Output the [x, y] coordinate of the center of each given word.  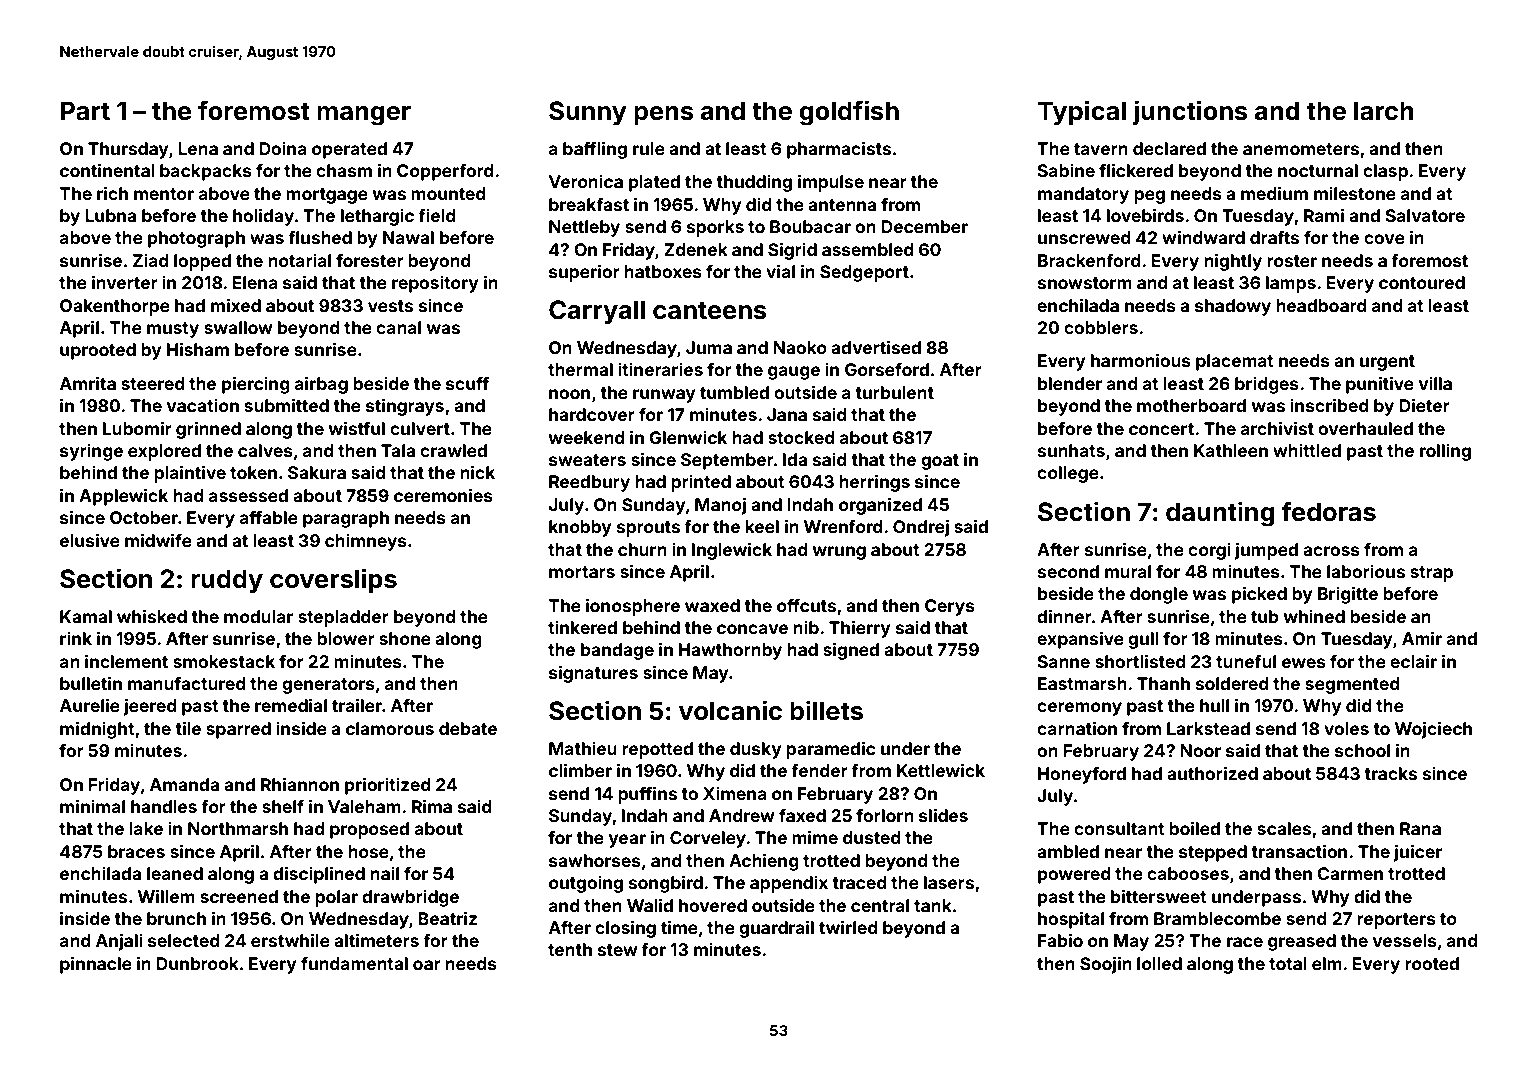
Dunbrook [197, 963]
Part [85, 111]
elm [1327, 963]
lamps [1291, 284]
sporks [715, 228]
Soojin [1106, 965]
